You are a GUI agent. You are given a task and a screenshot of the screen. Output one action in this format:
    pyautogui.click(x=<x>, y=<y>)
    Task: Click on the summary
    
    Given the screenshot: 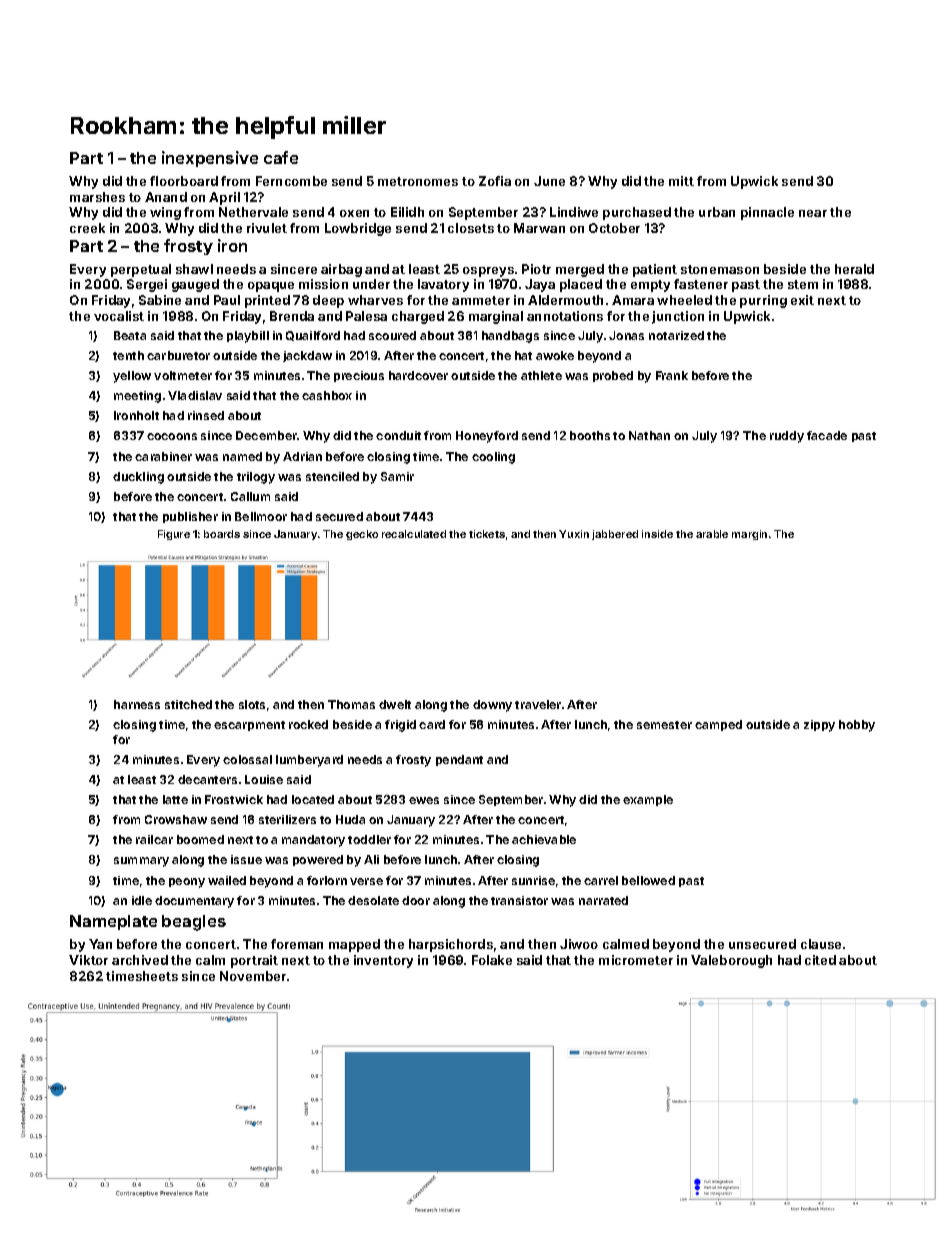 What is the action you would take?
    pyautogui.click(x=141, y=862)
